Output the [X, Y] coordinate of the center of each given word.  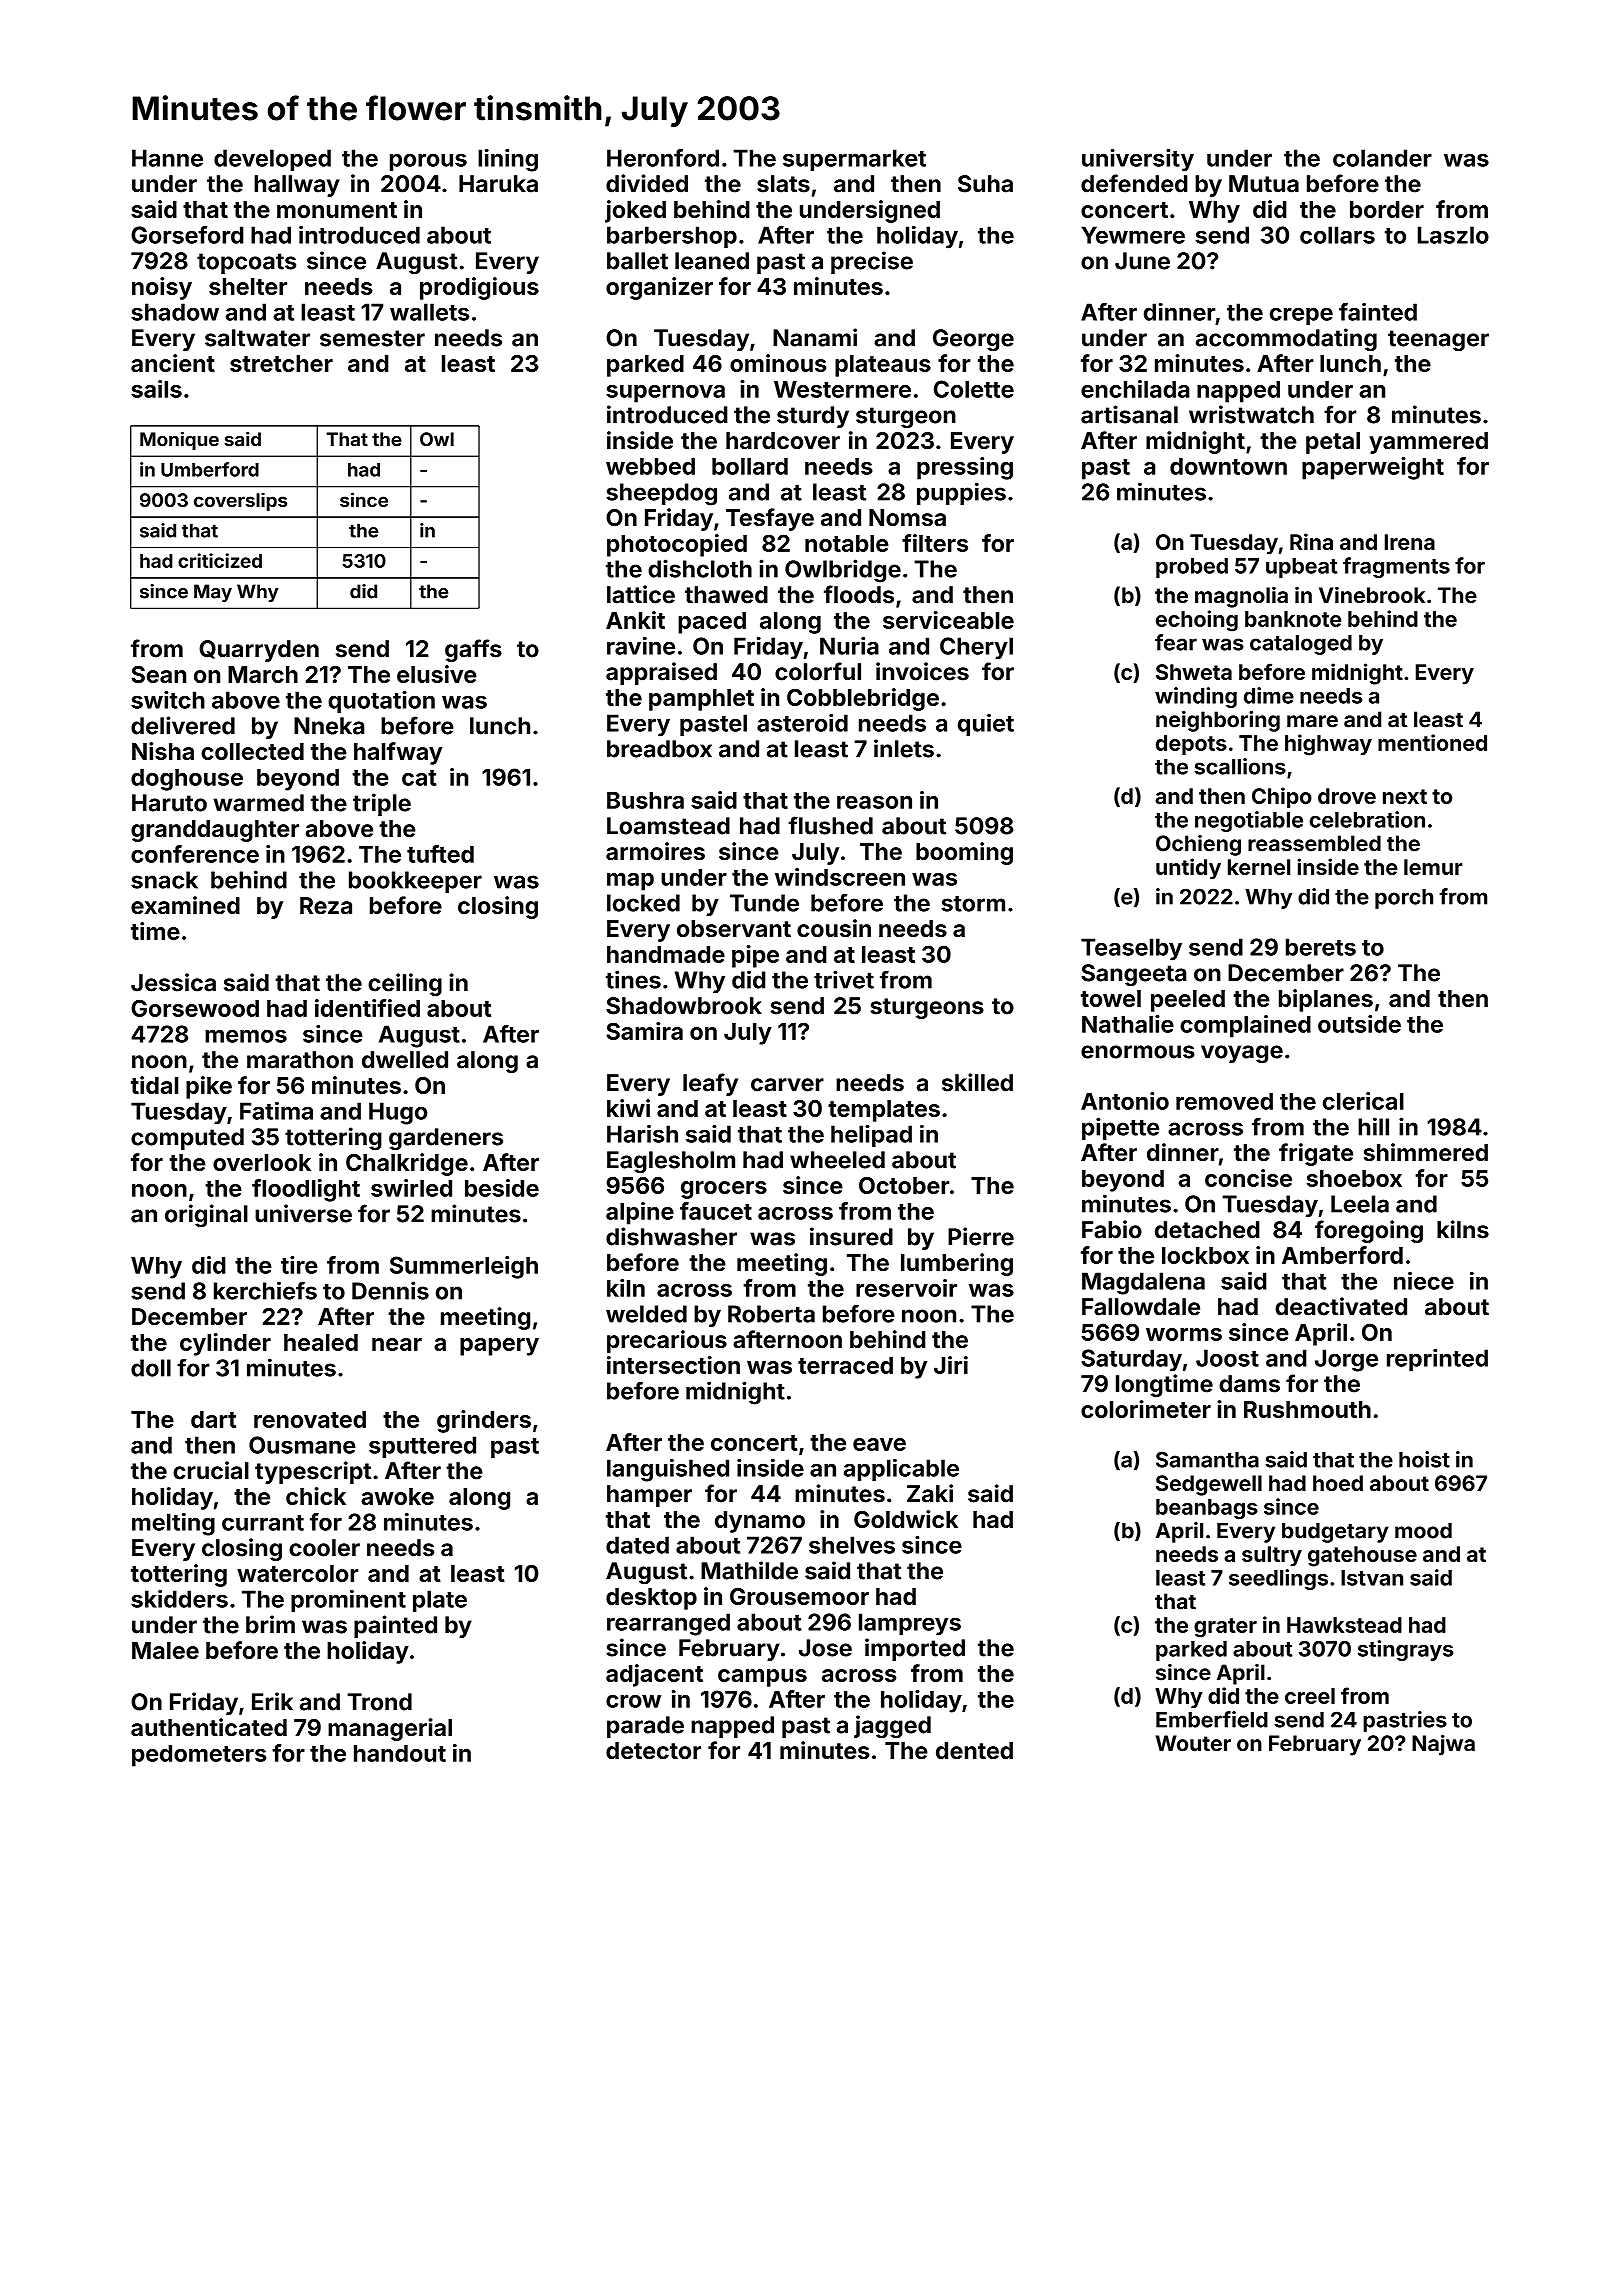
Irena [1410, 542]
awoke [397, 1496]
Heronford [663, 158]
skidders [179, 1599]
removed [1224, 1101]
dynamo [760, 1522]
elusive [437, 674]
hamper [649, 1496]
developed [272, 160]
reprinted [1437, 1360]
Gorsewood [195, 1008]
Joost [1227, 1358]
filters [935, 543]
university [1138, 160]
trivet [844, 979]
